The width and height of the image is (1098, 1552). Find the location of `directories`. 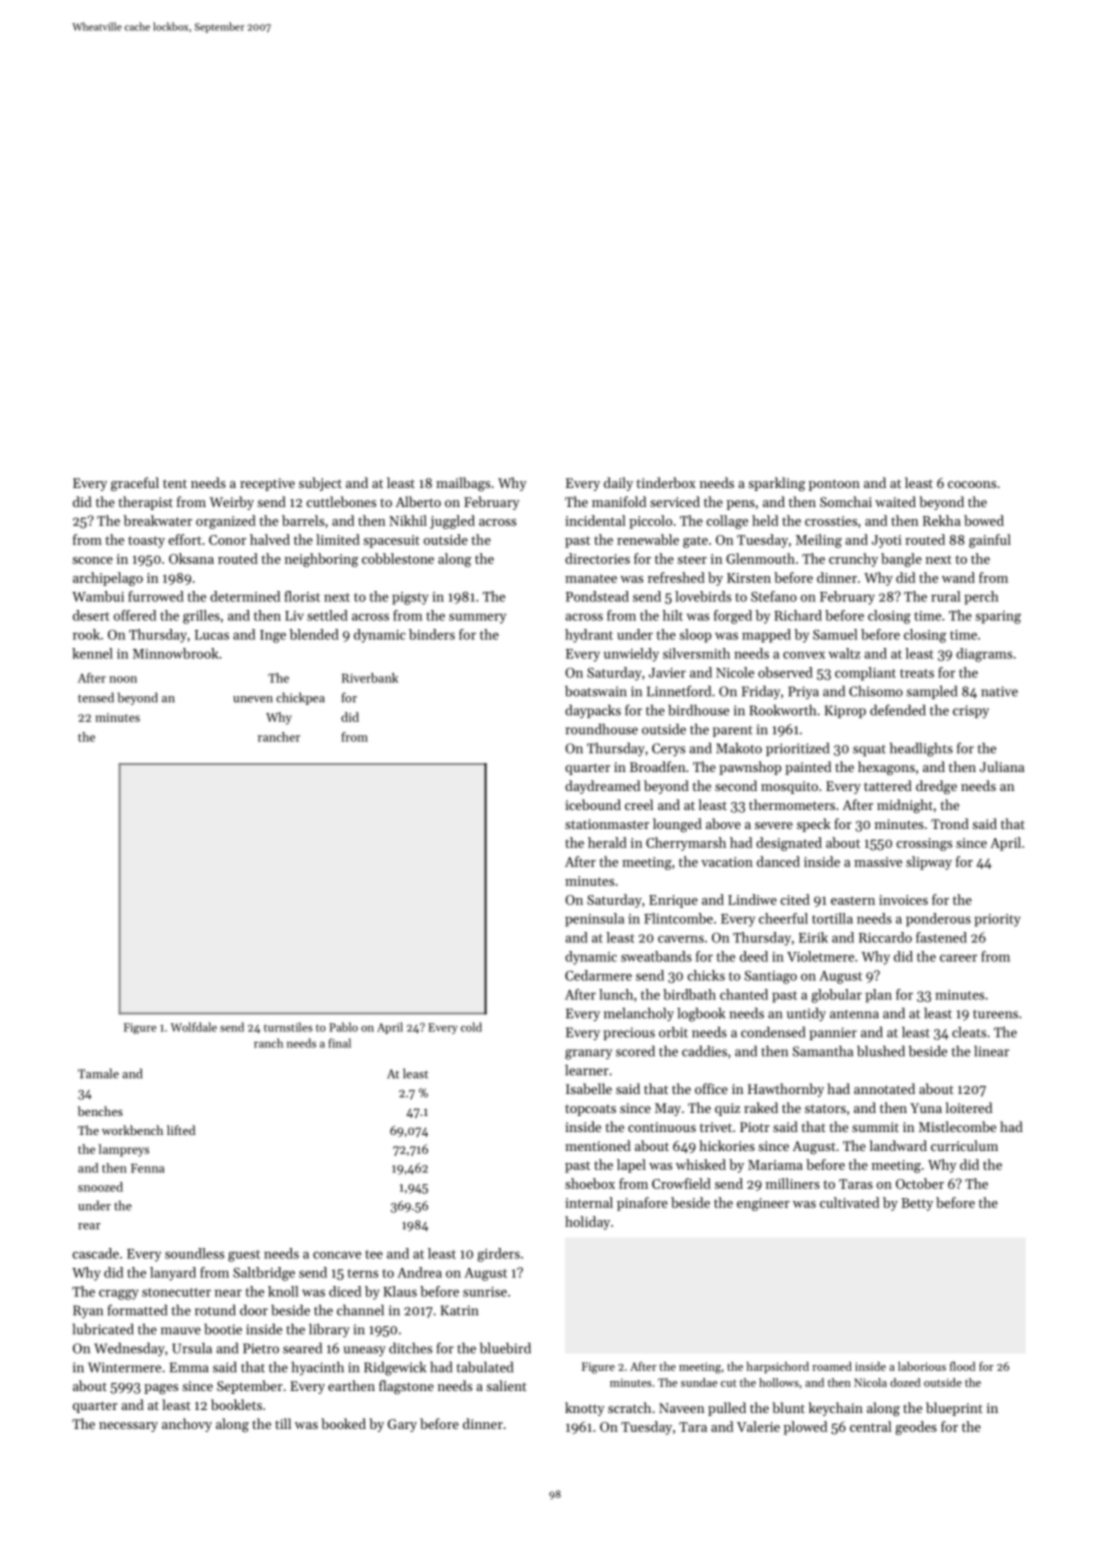

directories is located at coordinates (597, 558).
